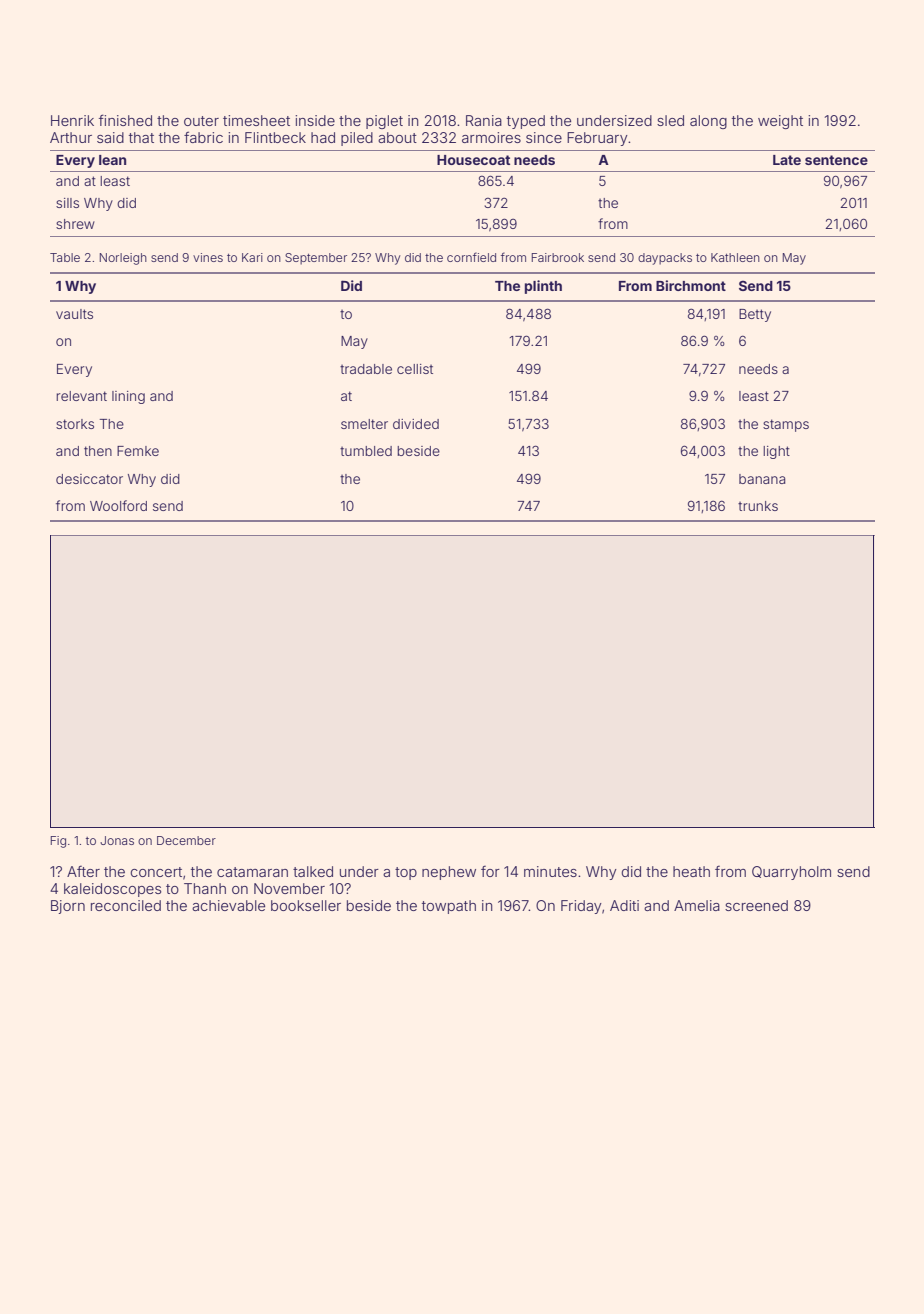 This screenshot has width=924, height=1314. What do you see at coordinates (126, 905) in the screenshot?
I see `reconciled` at bounding box center [126, 905].
